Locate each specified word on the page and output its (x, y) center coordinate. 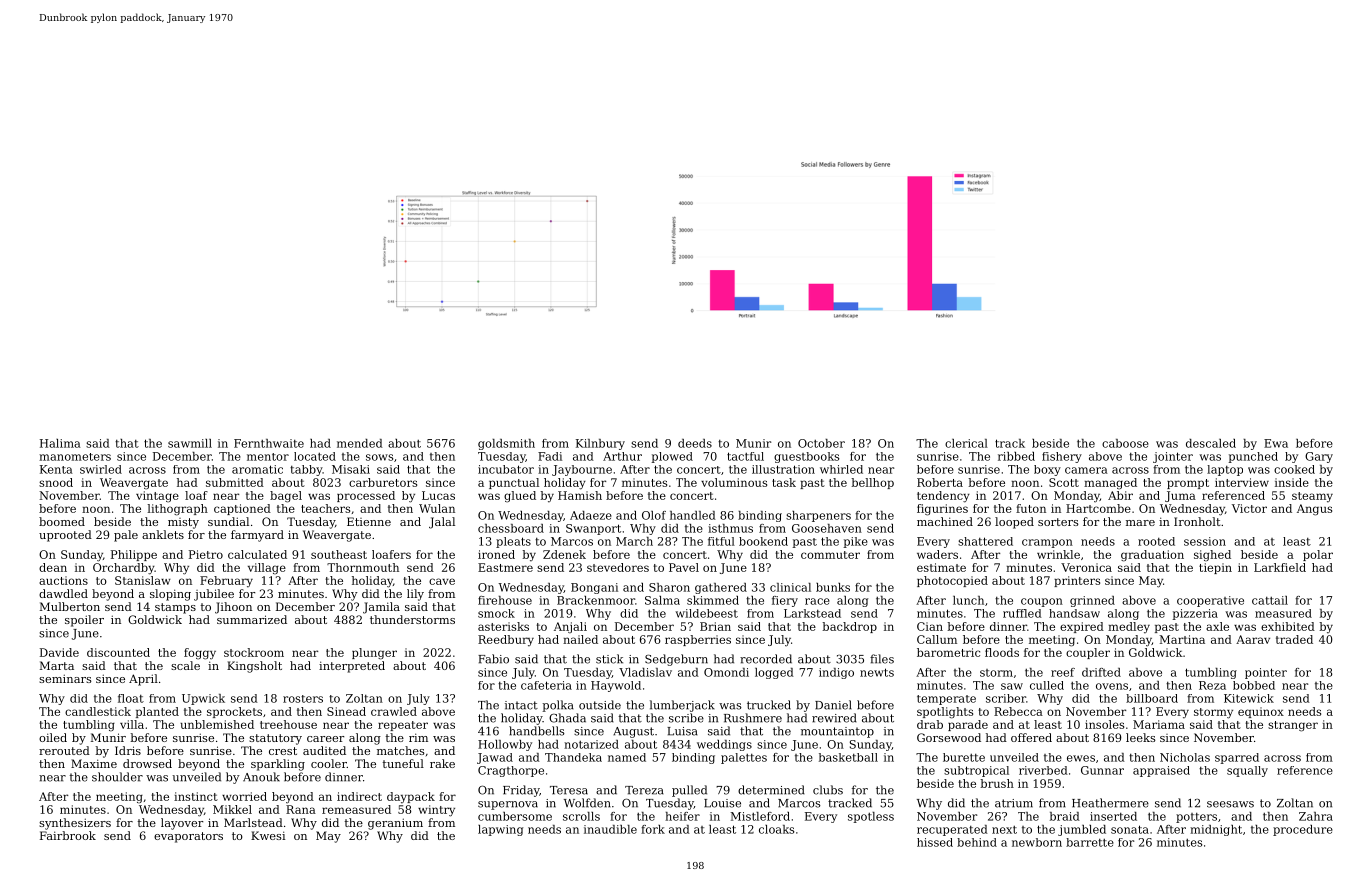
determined (771, 790)
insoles (1104, 724)
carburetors (383, 482)
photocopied (952, 581)
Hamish (580, 495)
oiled (53, 737)
